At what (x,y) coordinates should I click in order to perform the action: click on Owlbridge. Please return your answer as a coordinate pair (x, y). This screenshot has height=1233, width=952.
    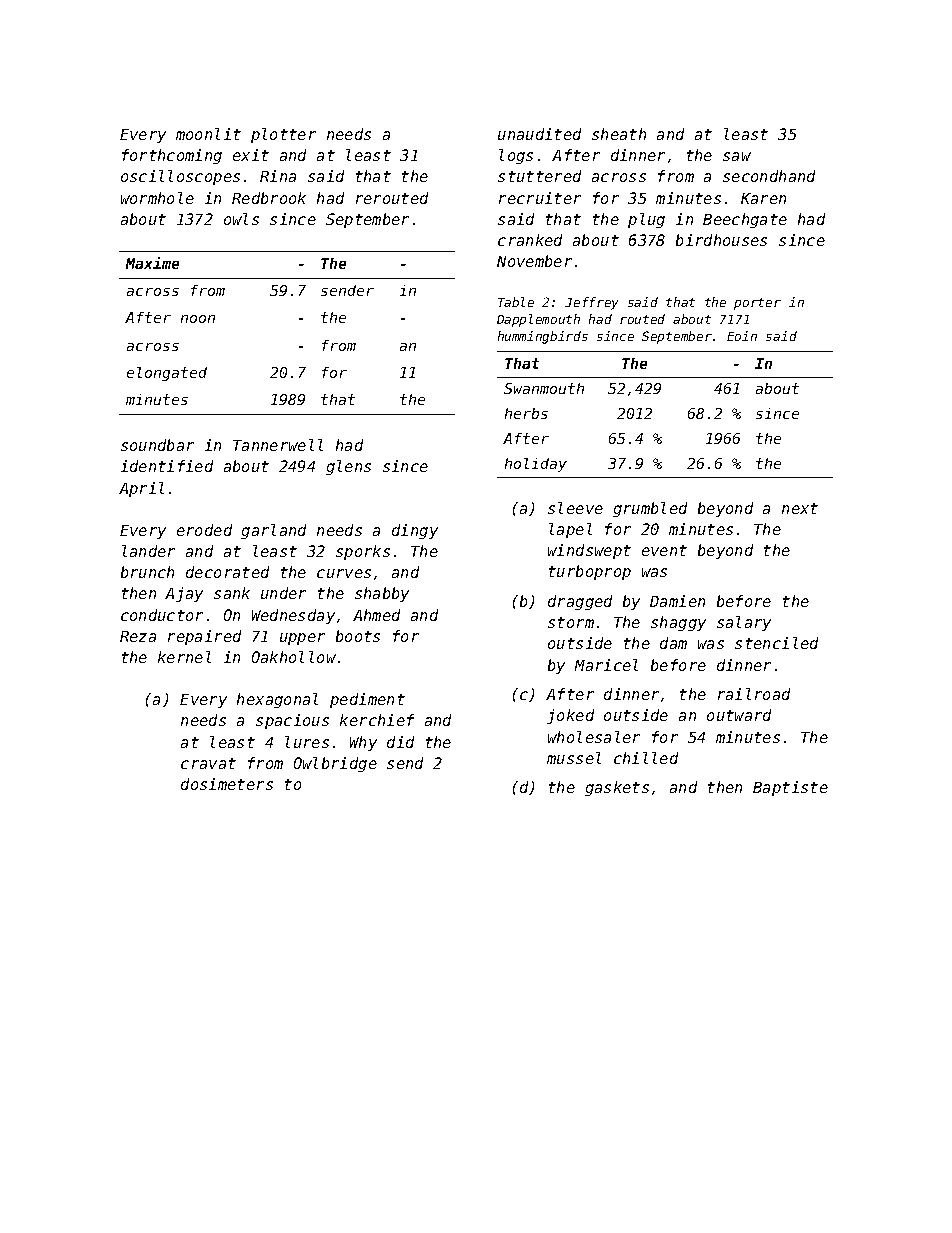
    Looking at the image, I should click on (335, 764).
